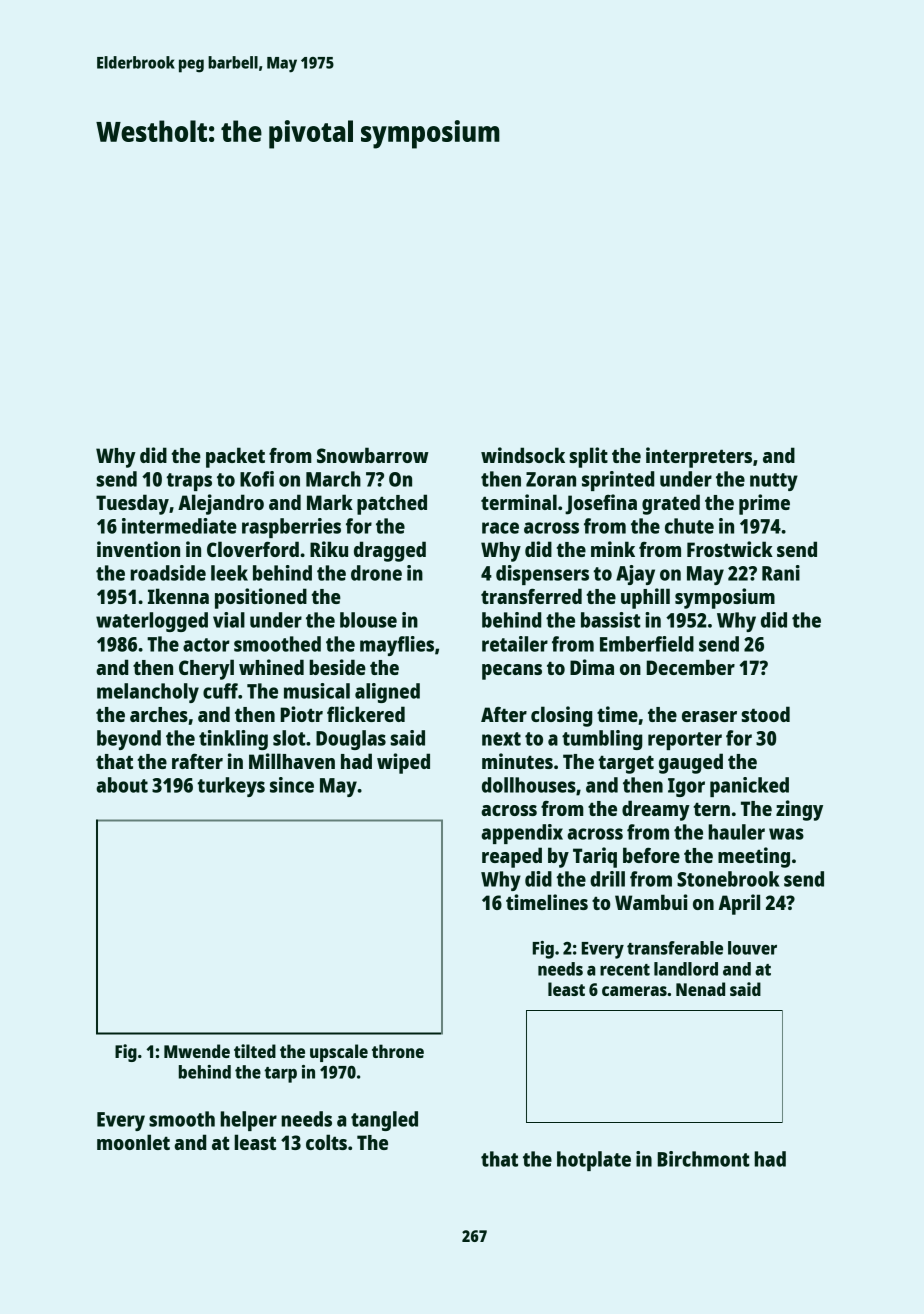 This screenshot has height=1314, width=924. Describe the element at coordinates (148, 693) in the screenshot. I see `melancholy` at that location.
